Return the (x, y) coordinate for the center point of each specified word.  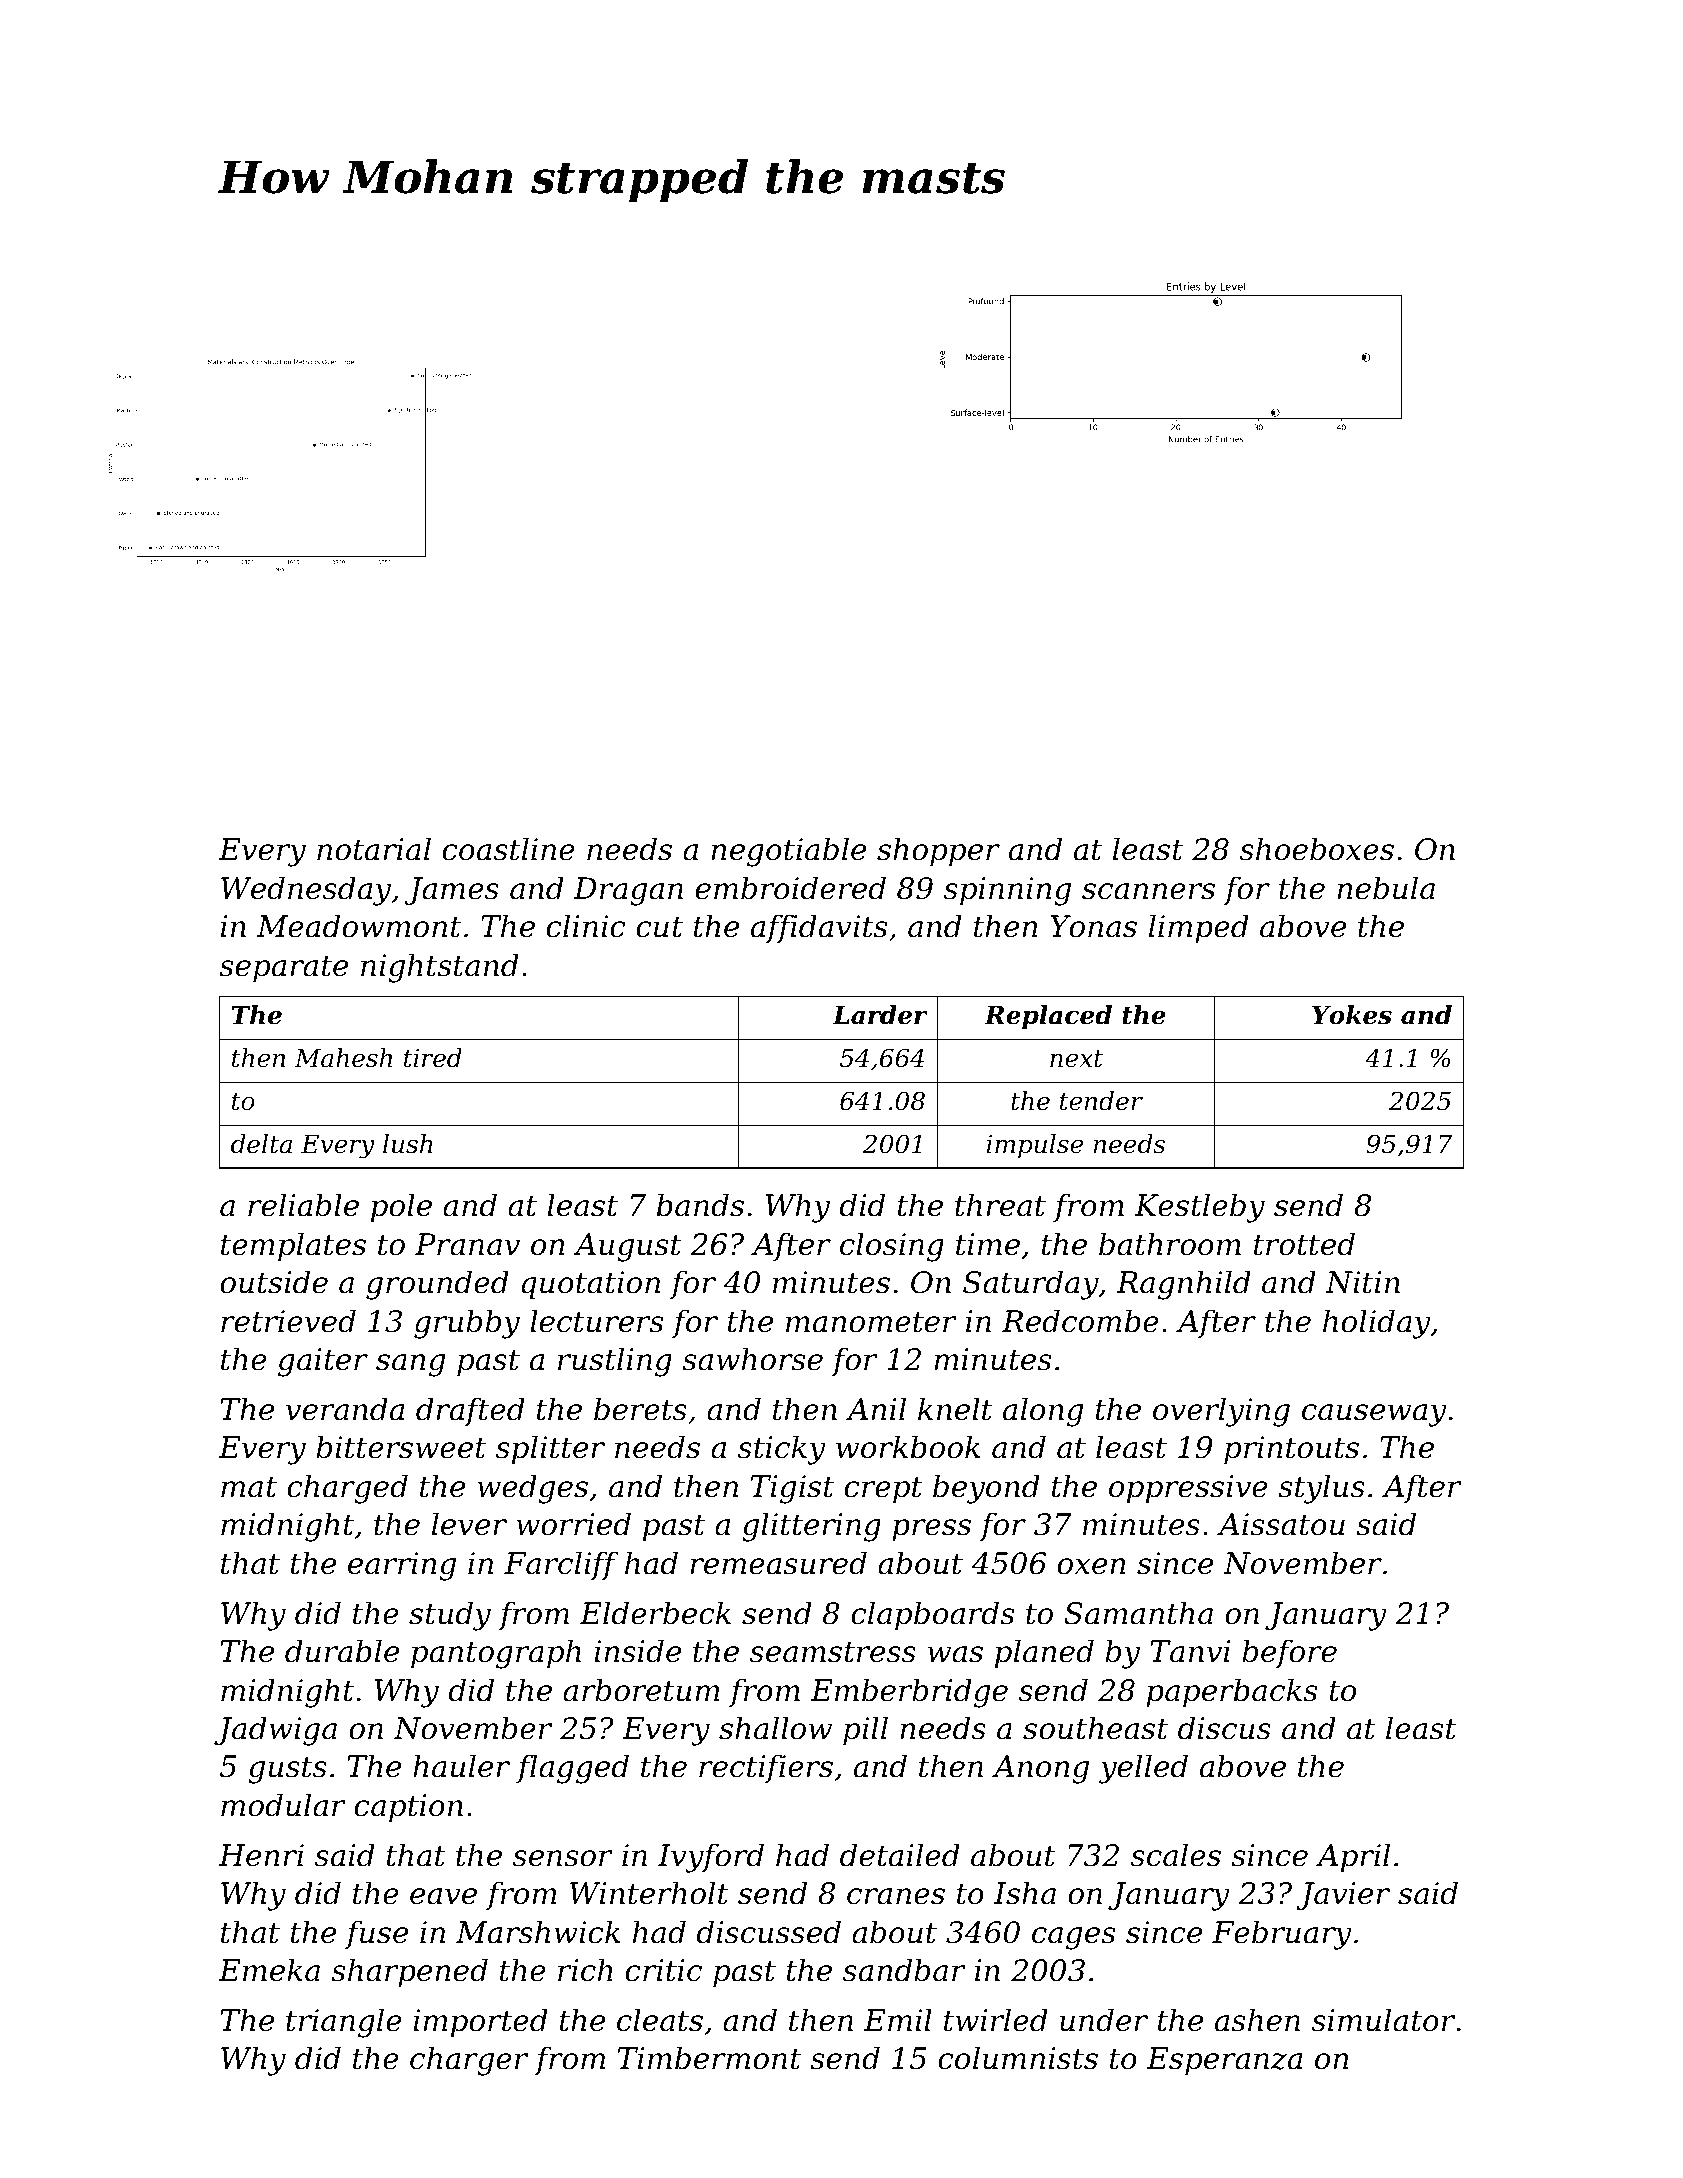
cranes (896, 1896)
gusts (287, 1770)
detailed (900, 1855)
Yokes (1352, 1015)
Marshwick (538, 1932)
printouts (1291, 1450)
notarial (374, 849)
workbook (908, 1447)
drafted (470, 1411)
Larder (880, 1015)
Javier (1343, 1896)
